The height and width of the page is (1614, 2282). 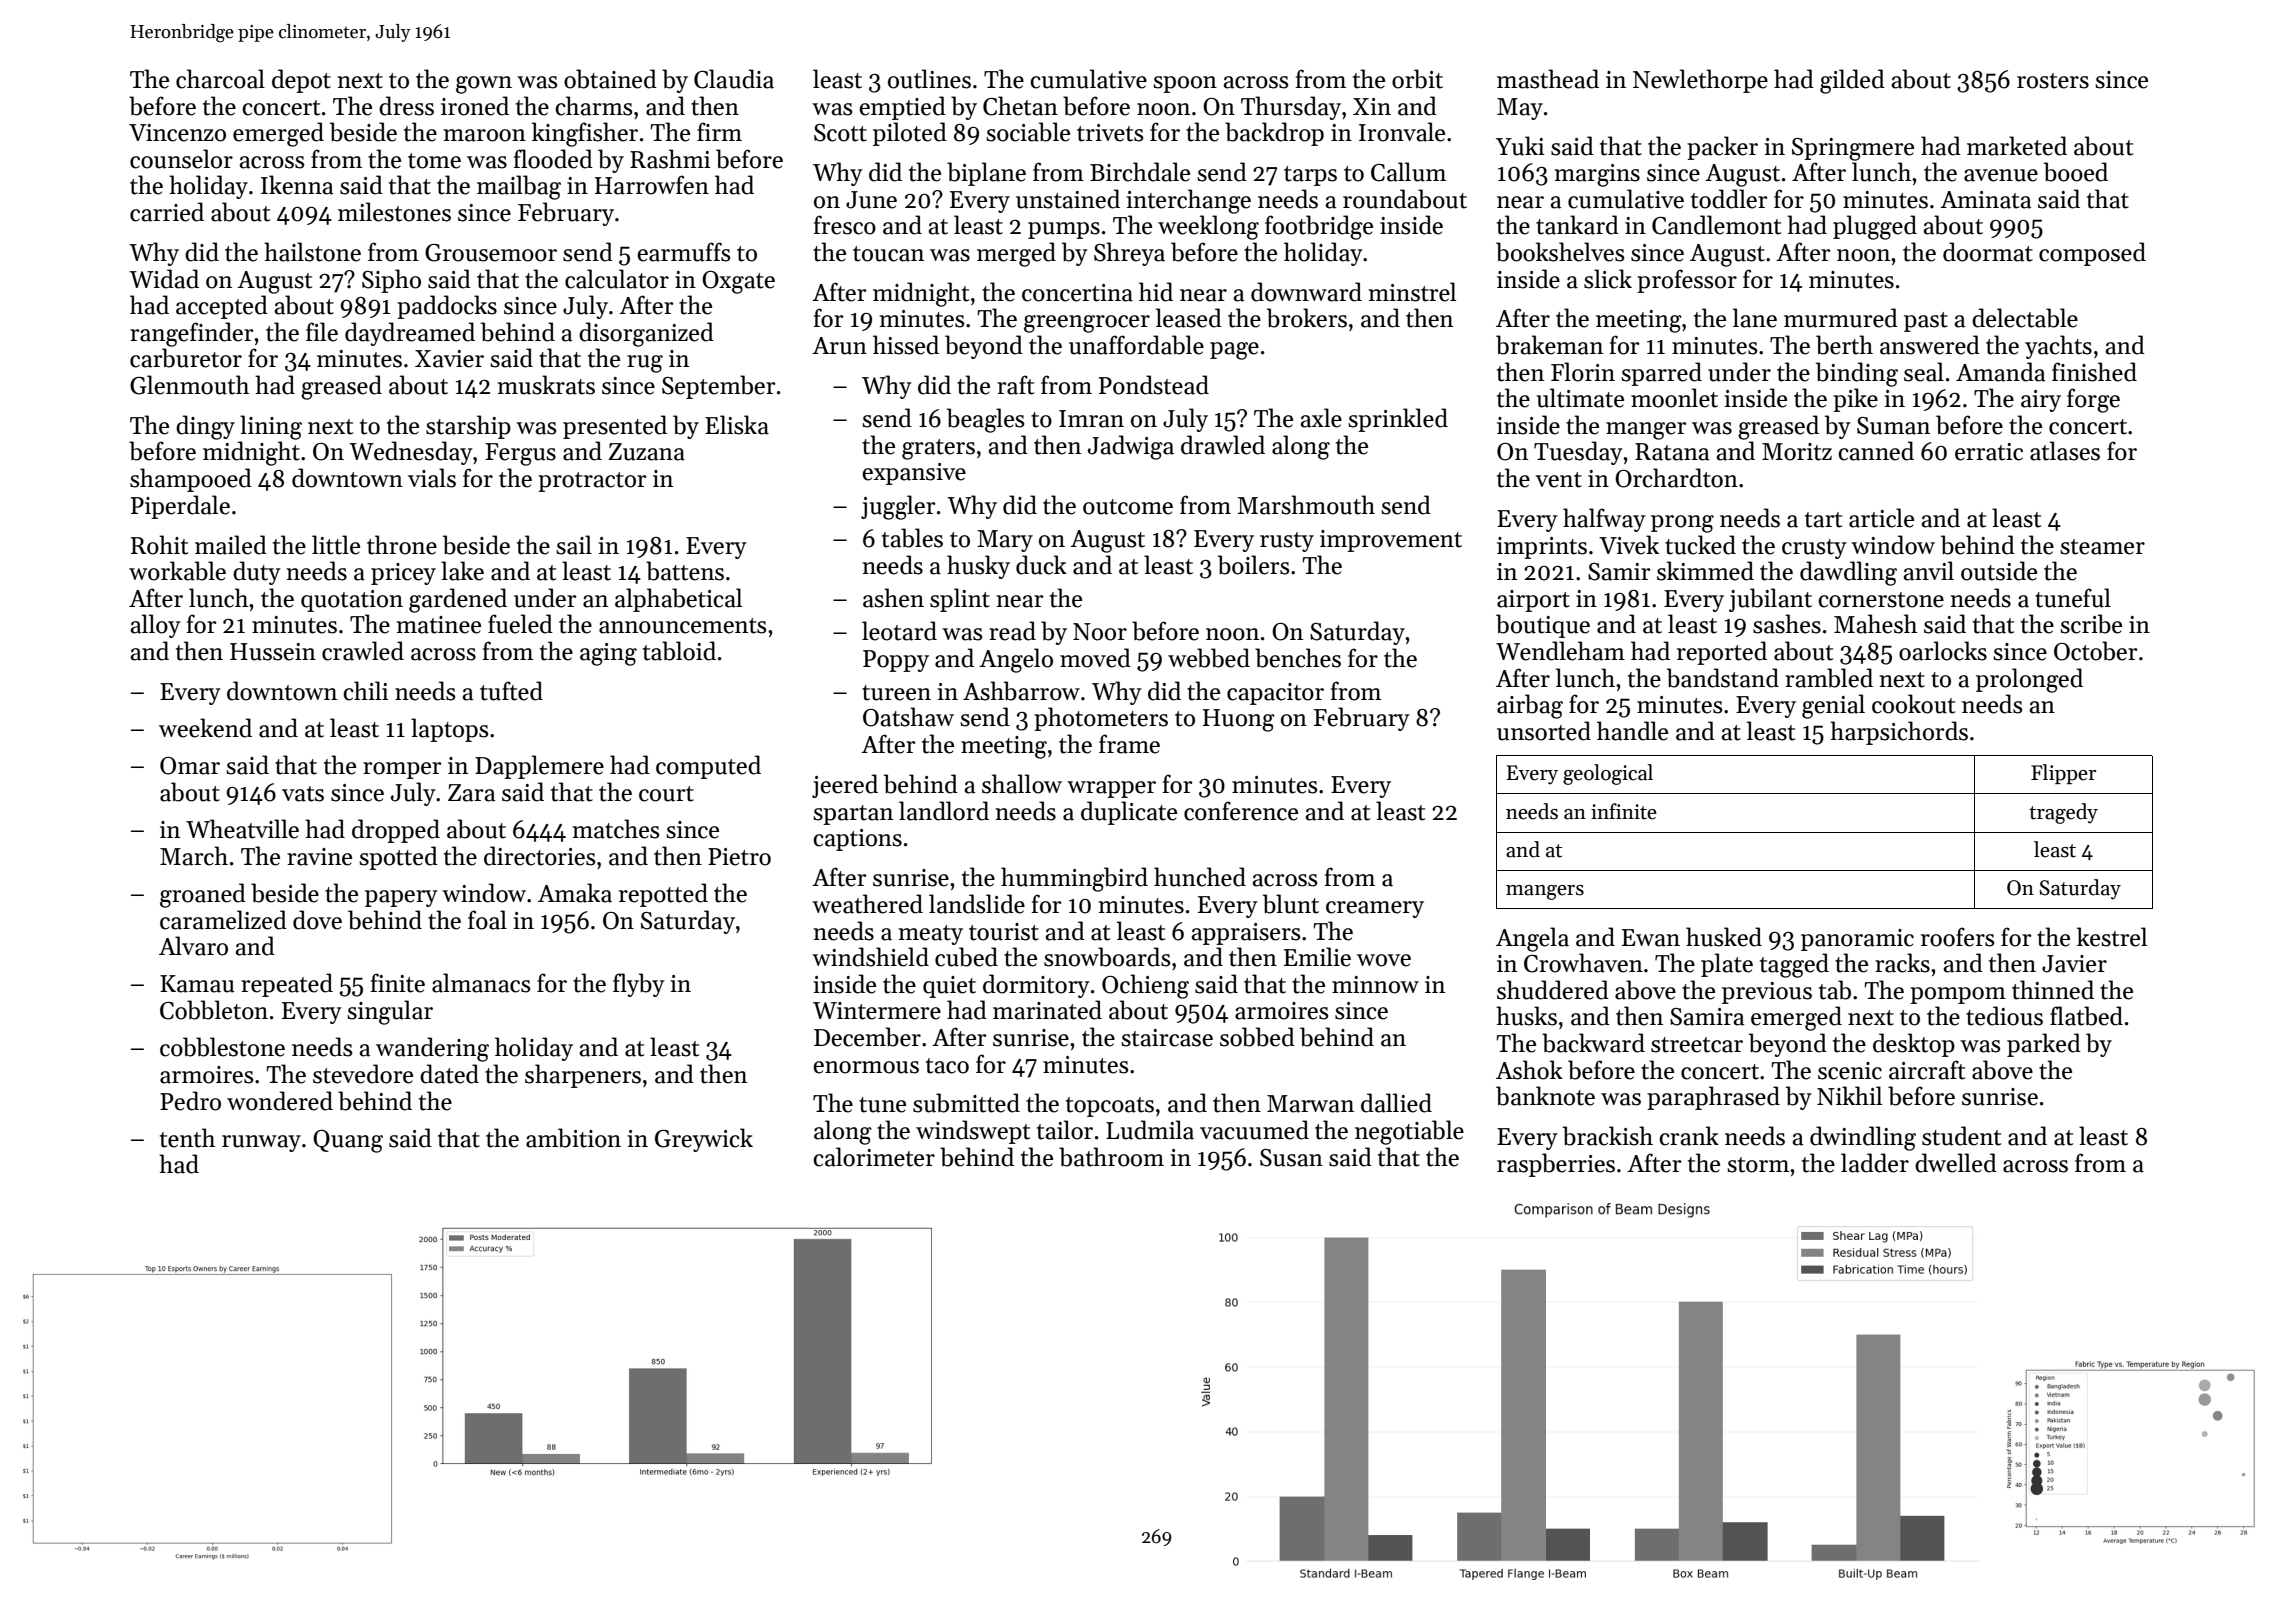 What do you see at coordinates (1532, 939) in the page?
I see `Angela` at bounding box center [1532, 939].
